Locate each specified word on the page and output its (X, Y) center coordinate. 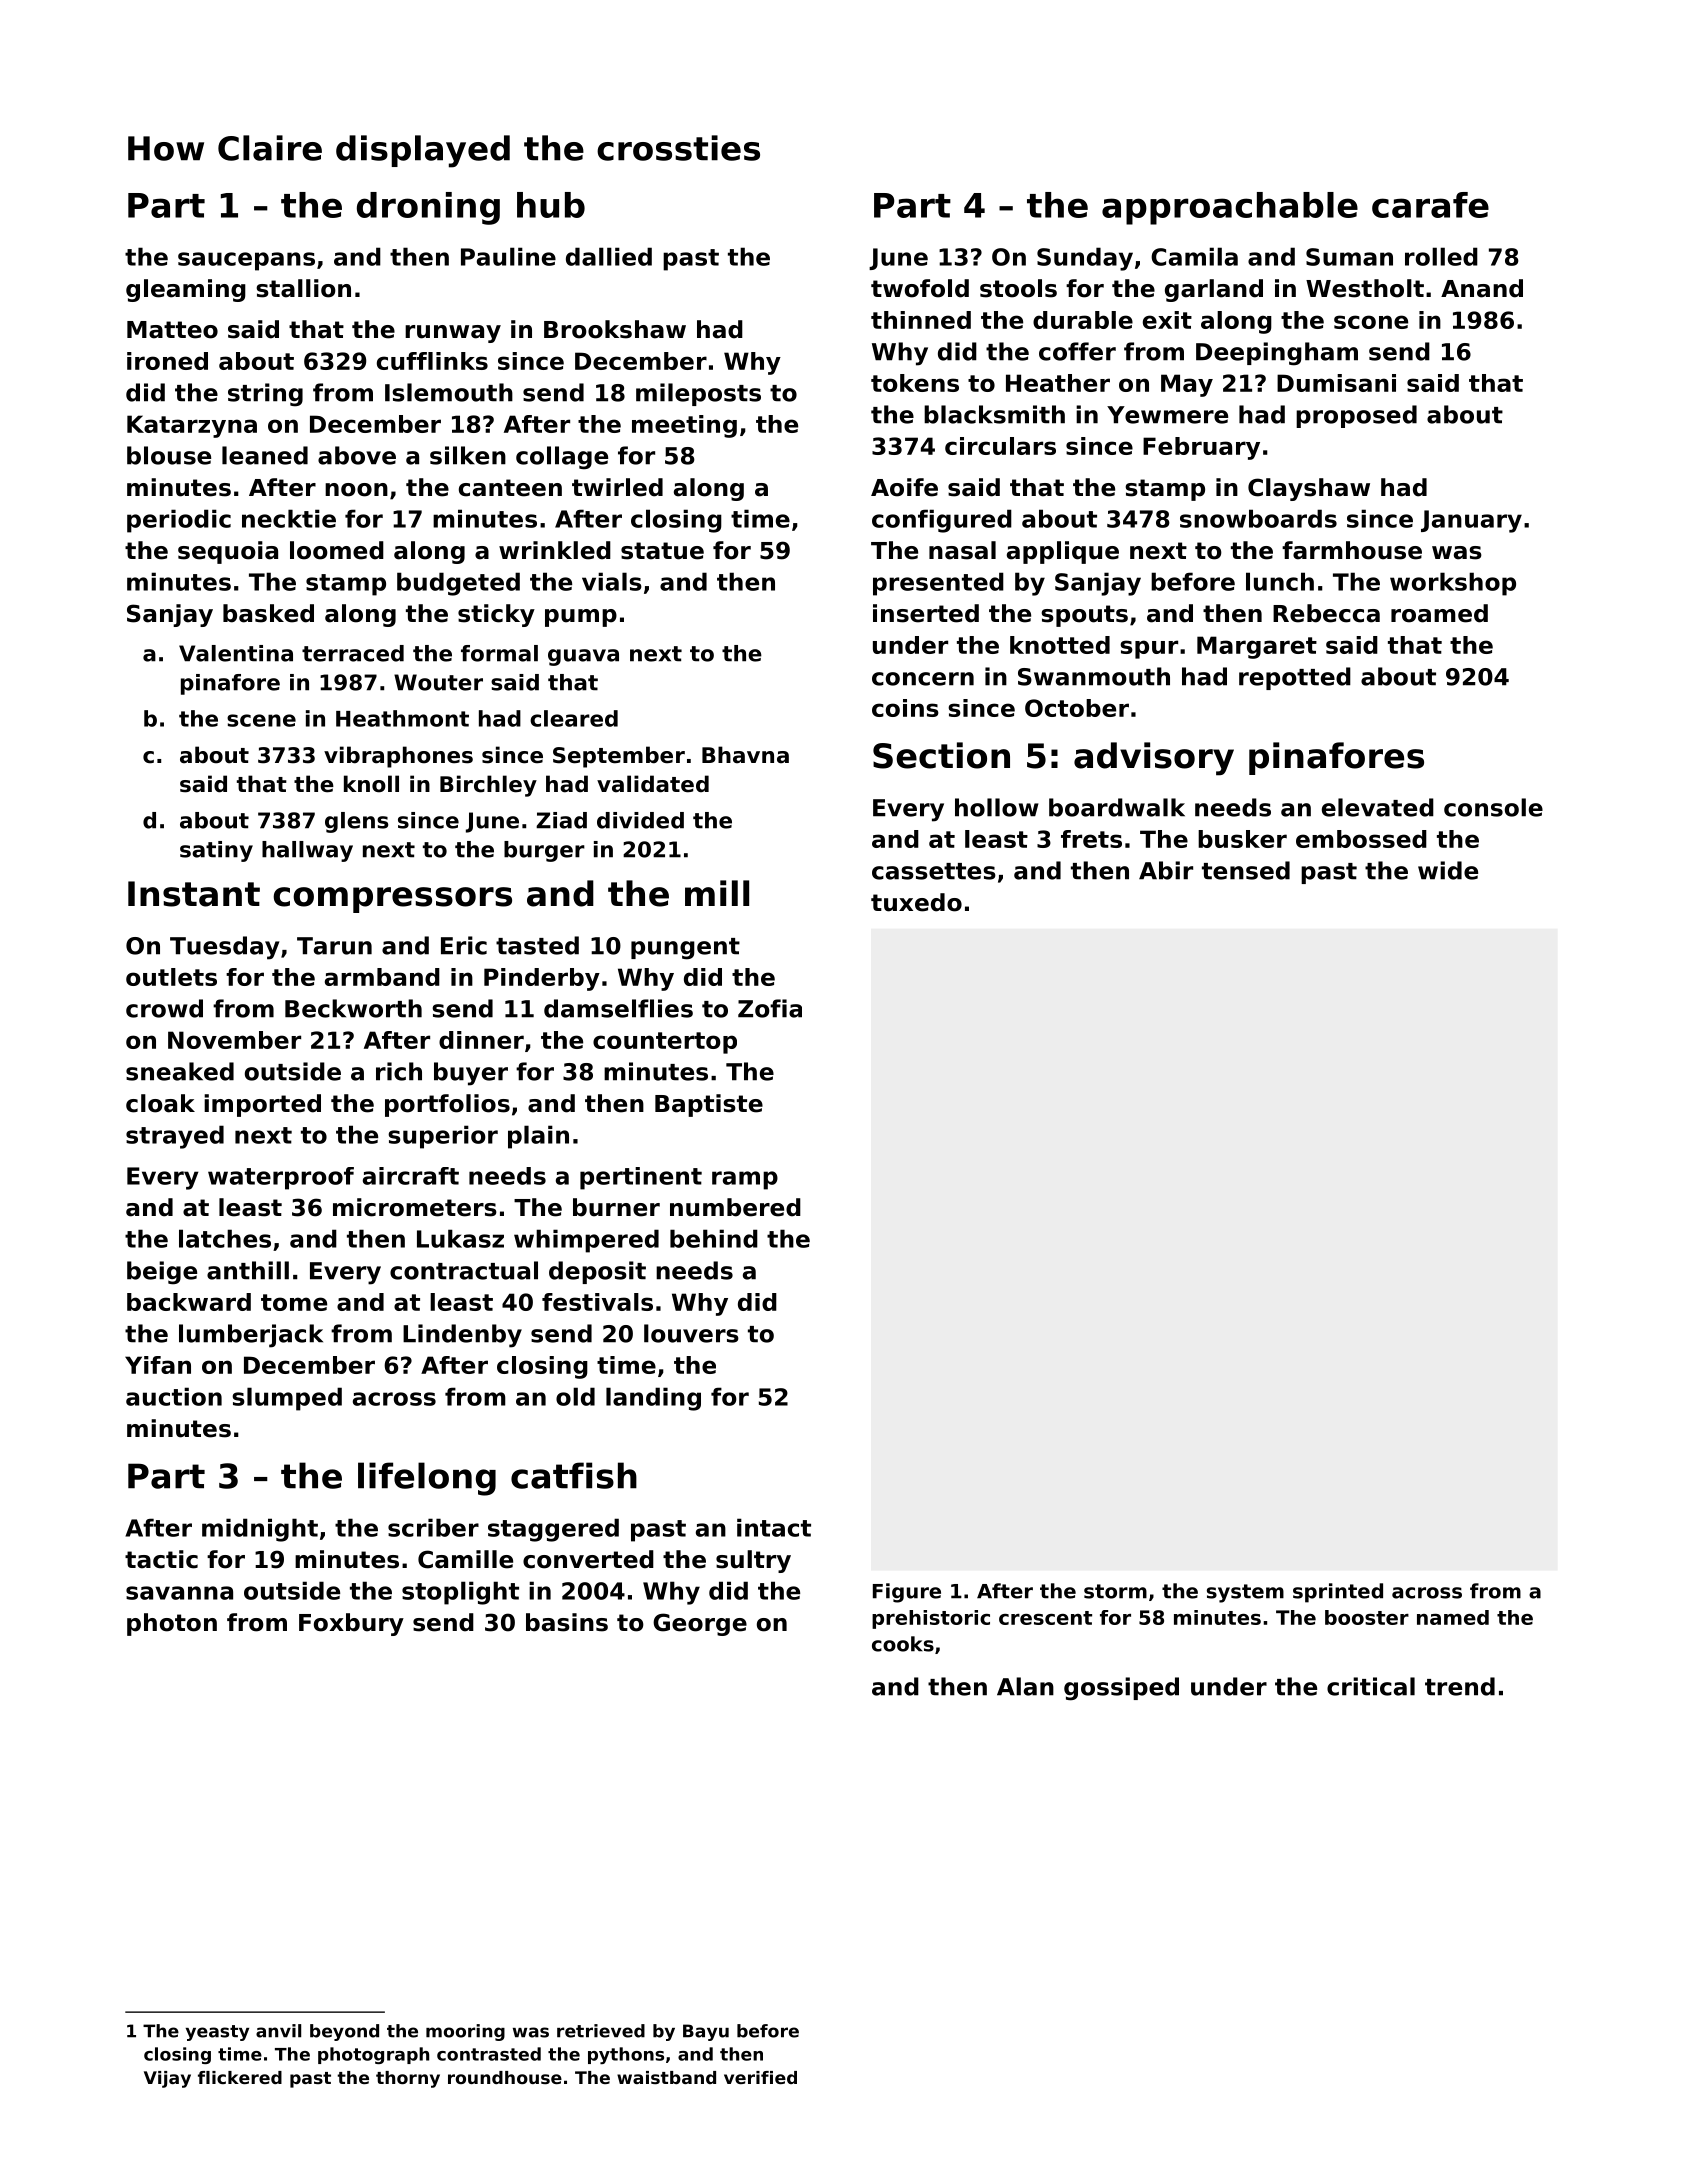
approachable (1230, 208)
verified (760, 2077)
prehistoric (931, 1619)
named (1453, 1617)
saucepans (246, 261)
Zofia (770, 1008)
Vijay (167, 2079)
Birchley (488, 786)
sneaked (180, 1071)
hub (551, 205)
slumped (287, 1399)
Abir (1166, 870)
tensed (1246, 870)
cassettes (934, 871)
